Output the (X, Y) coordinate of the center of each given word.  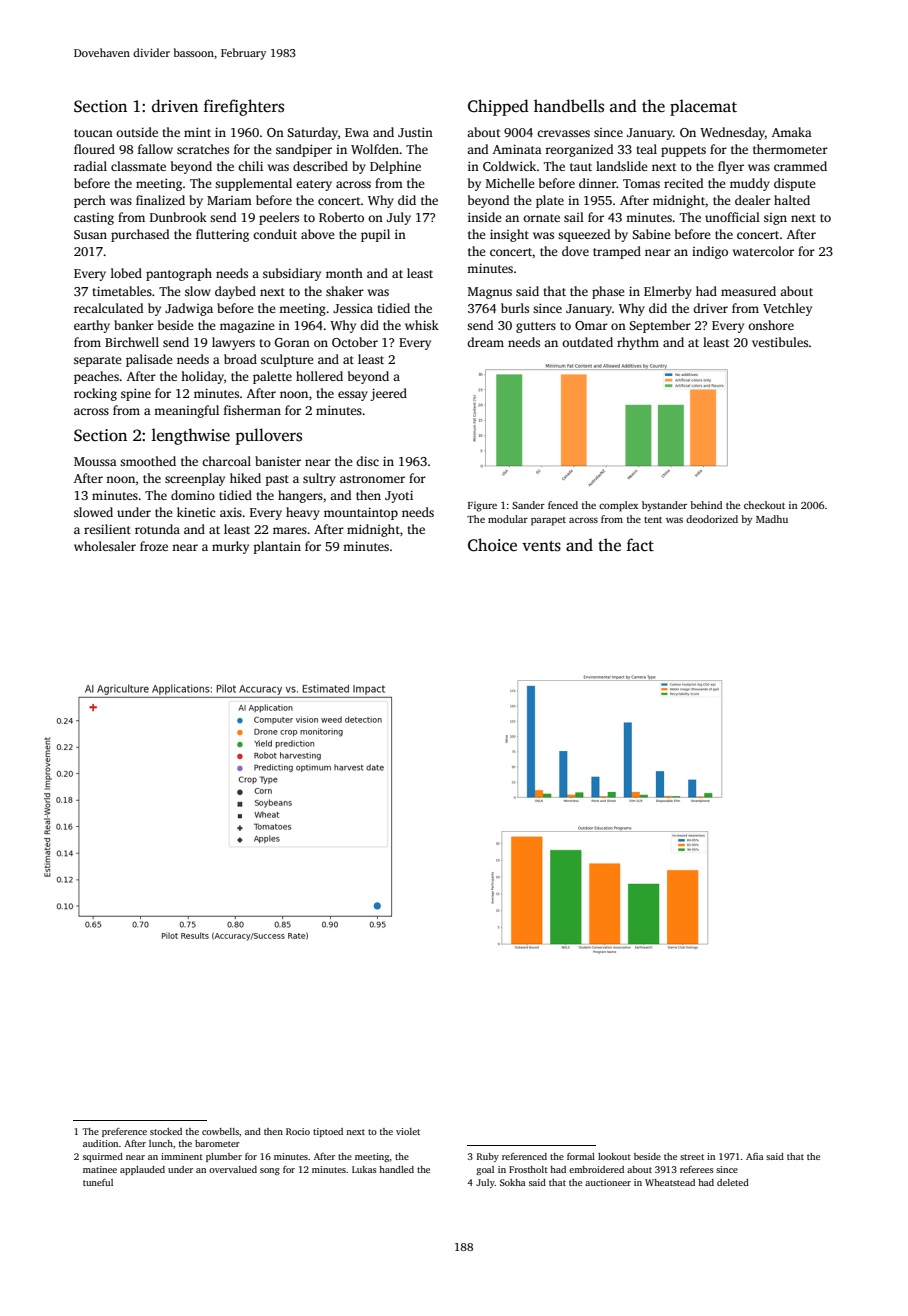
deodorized (712, 519)
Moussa (95, 461)
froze (154, 546)
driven (175, 106)
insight (509, 235)
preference (124, 1132)
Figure (482, 506)
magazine (247, 327)
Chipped (498, 107)
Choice (492, 545)
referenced (524, 1156)
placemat (703, 107)
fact (640, 545)
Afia (755, 1156)
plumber (224, 1157)
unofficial (732, 217)
